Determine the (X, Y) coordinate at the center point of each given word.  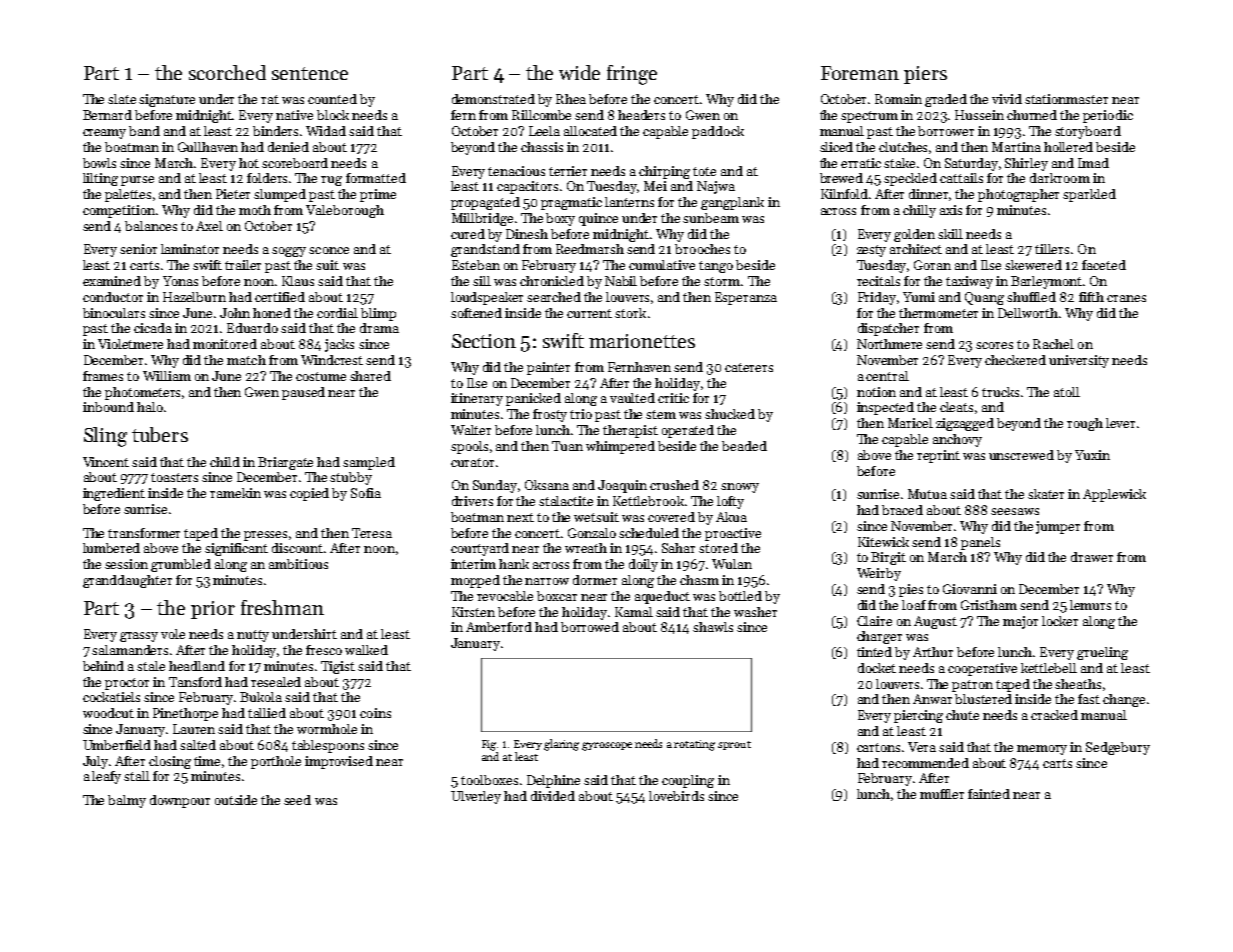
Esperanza (746, 298)
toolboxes (489, 780)
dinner (928, 194)
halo (150, 407)
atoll (1067, 392)
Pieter (233, 194)
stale (151, 666)
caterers (749, 367)
